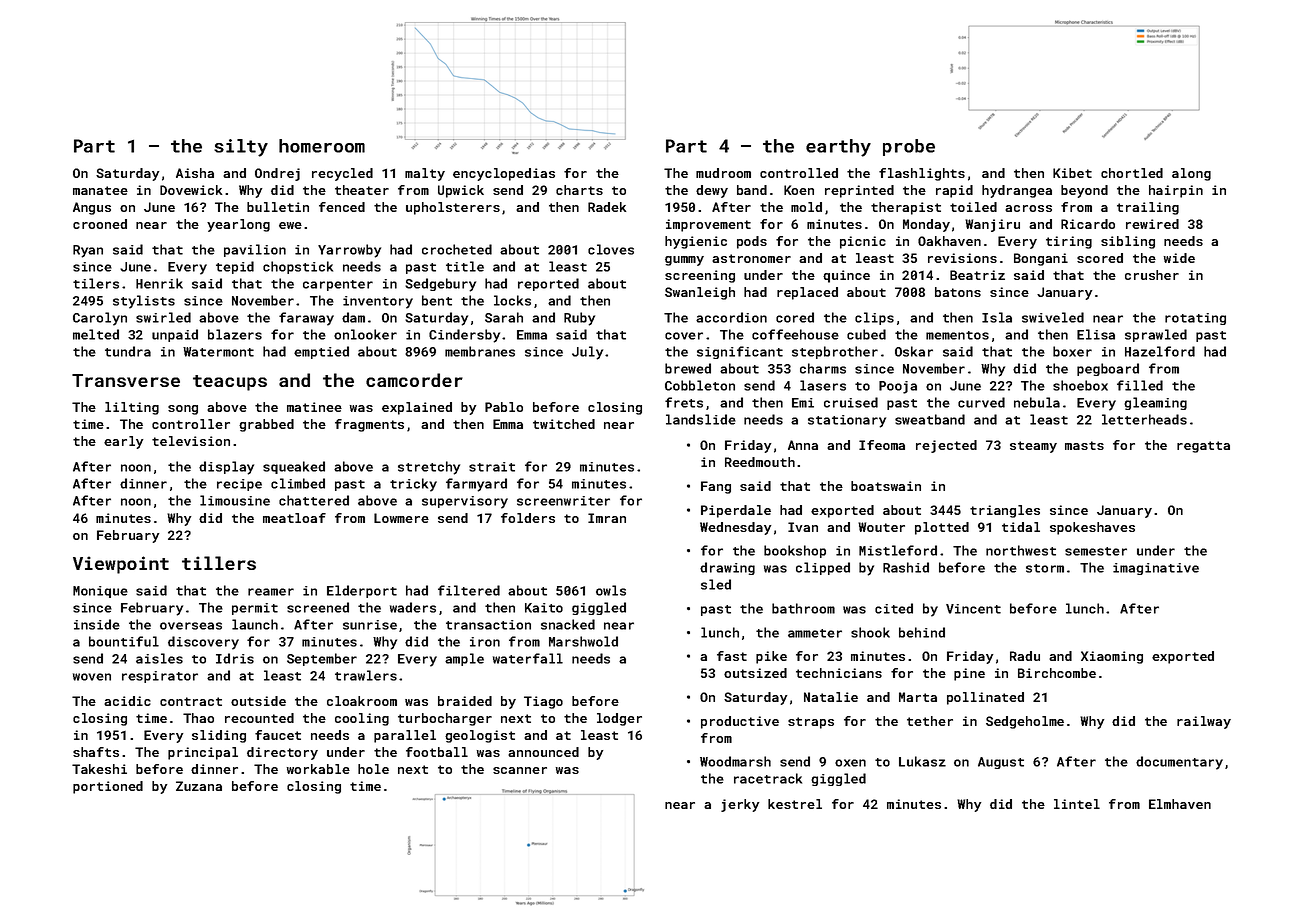 The width and height of the screenshot is (1308, 924). I want to click on Carolyn, so click(100, 319).
